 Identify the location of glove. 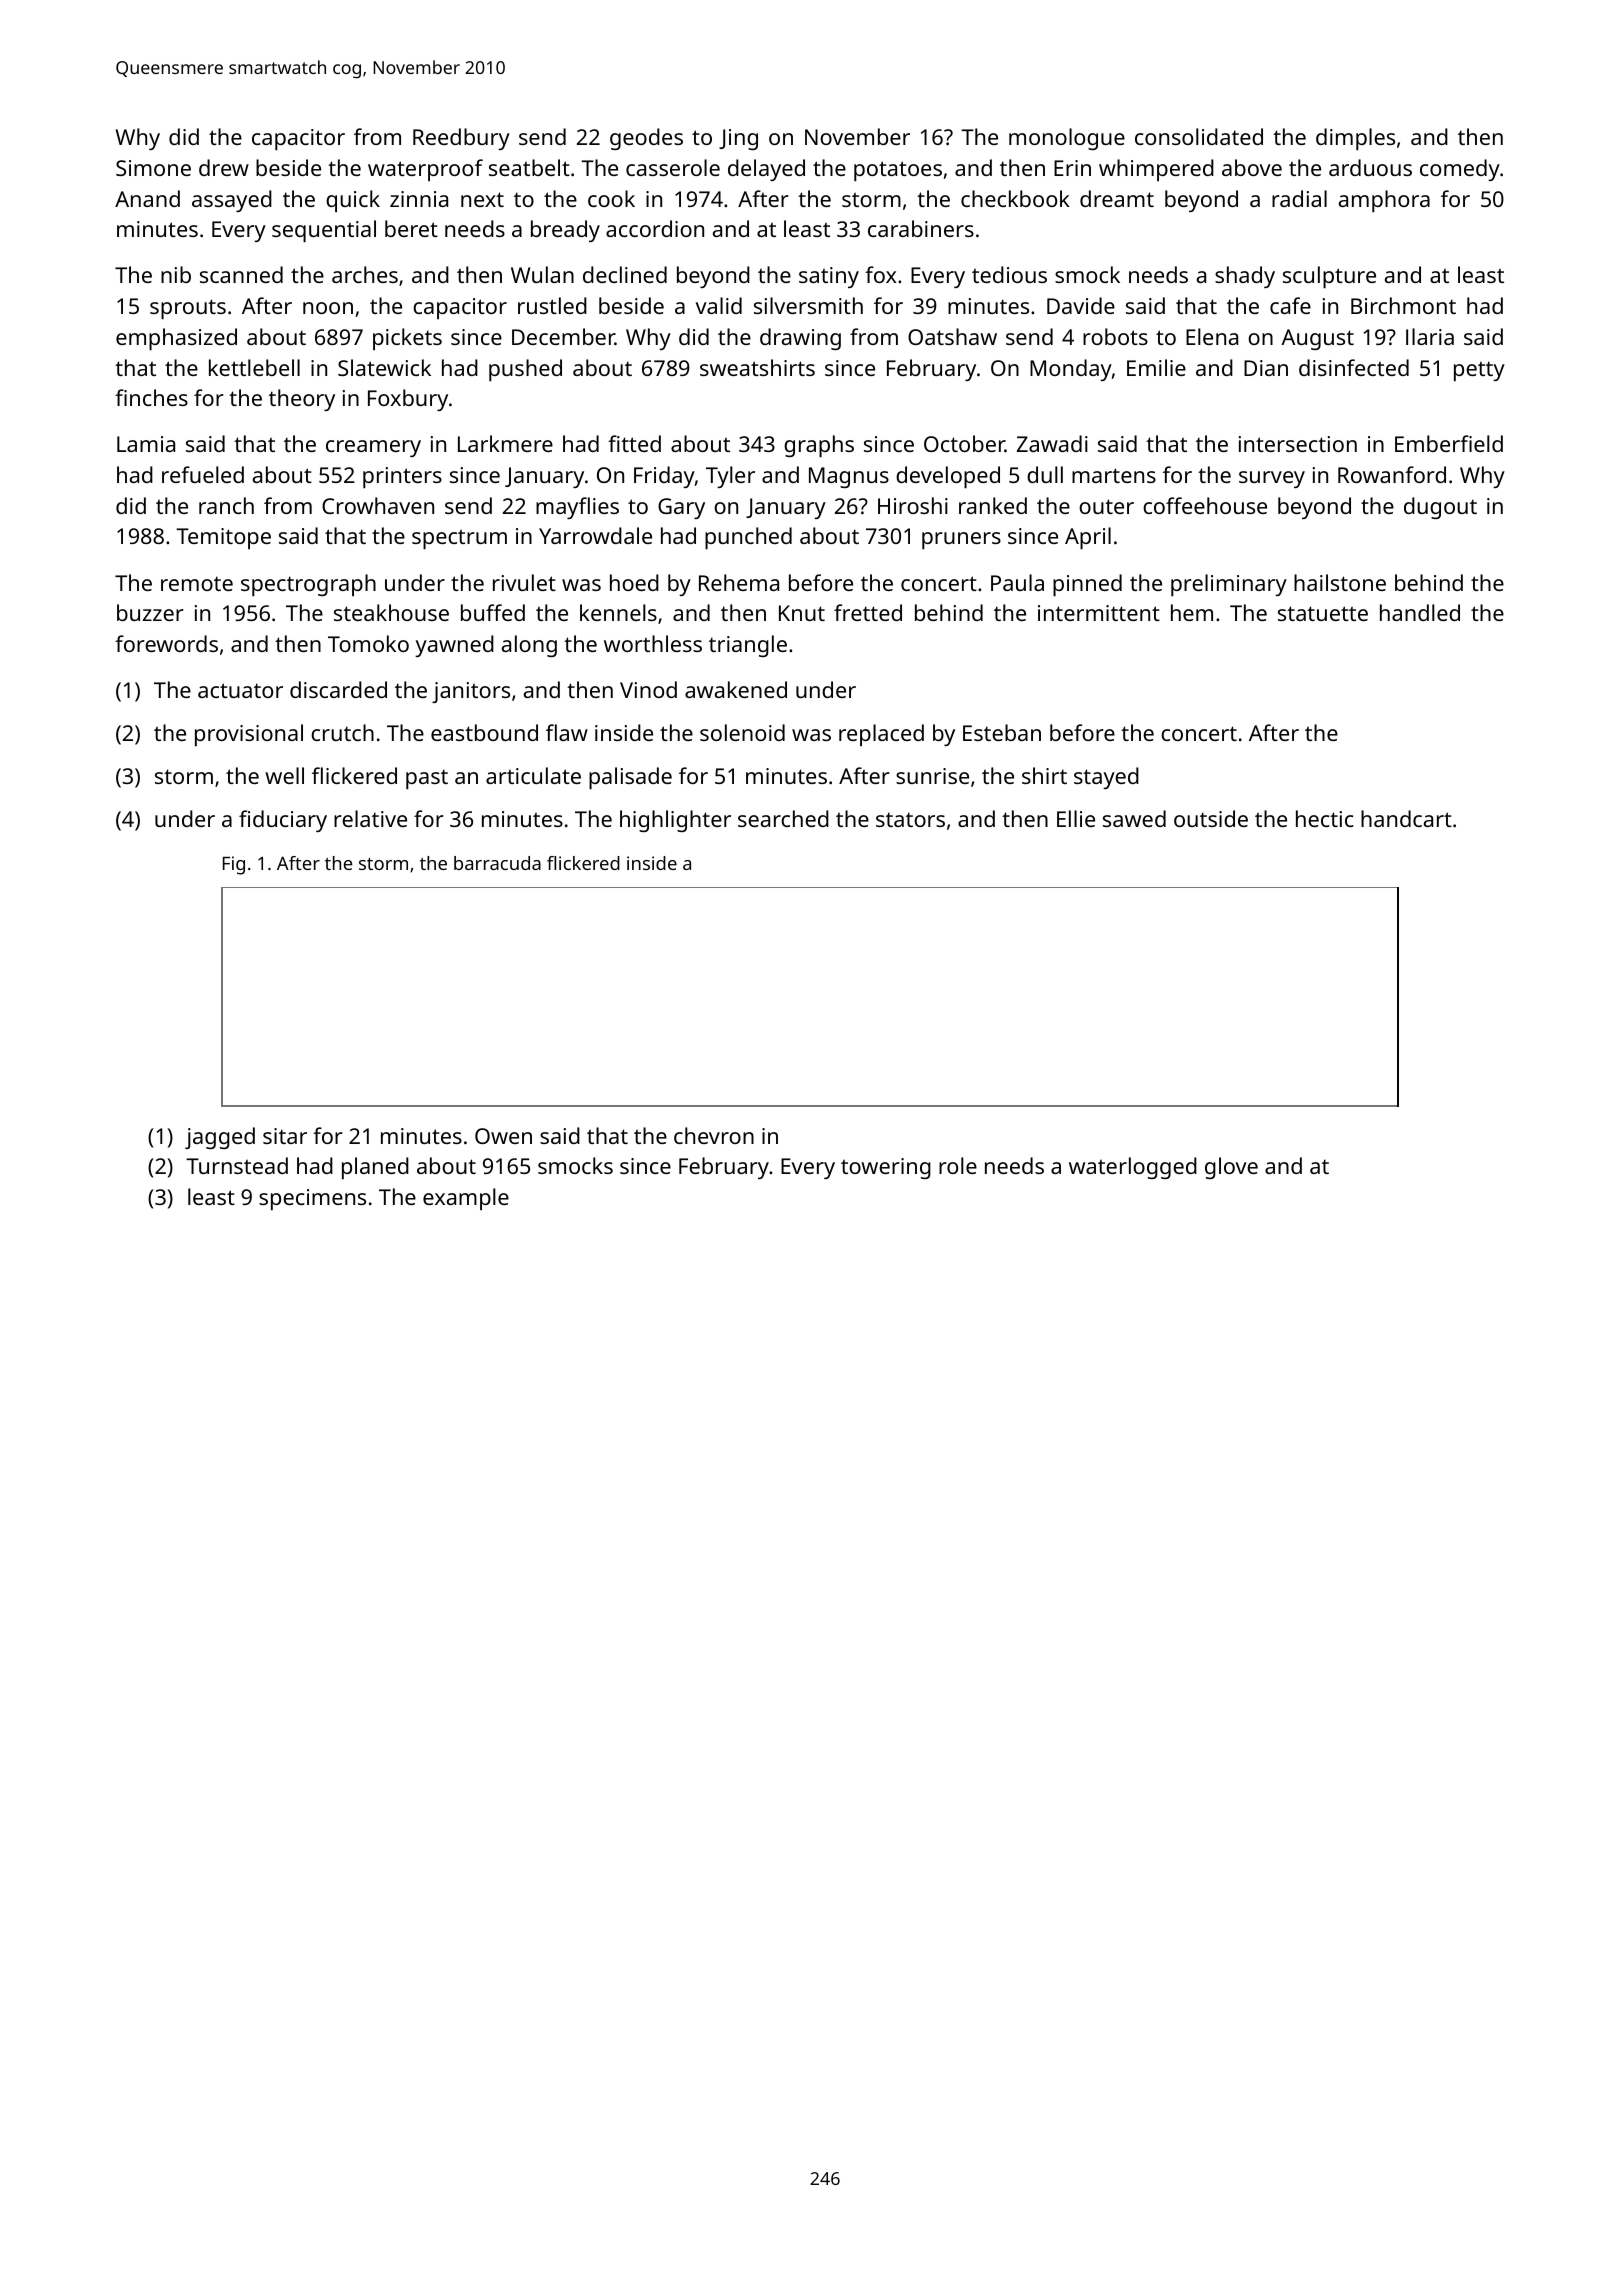
(1231, 1168).
